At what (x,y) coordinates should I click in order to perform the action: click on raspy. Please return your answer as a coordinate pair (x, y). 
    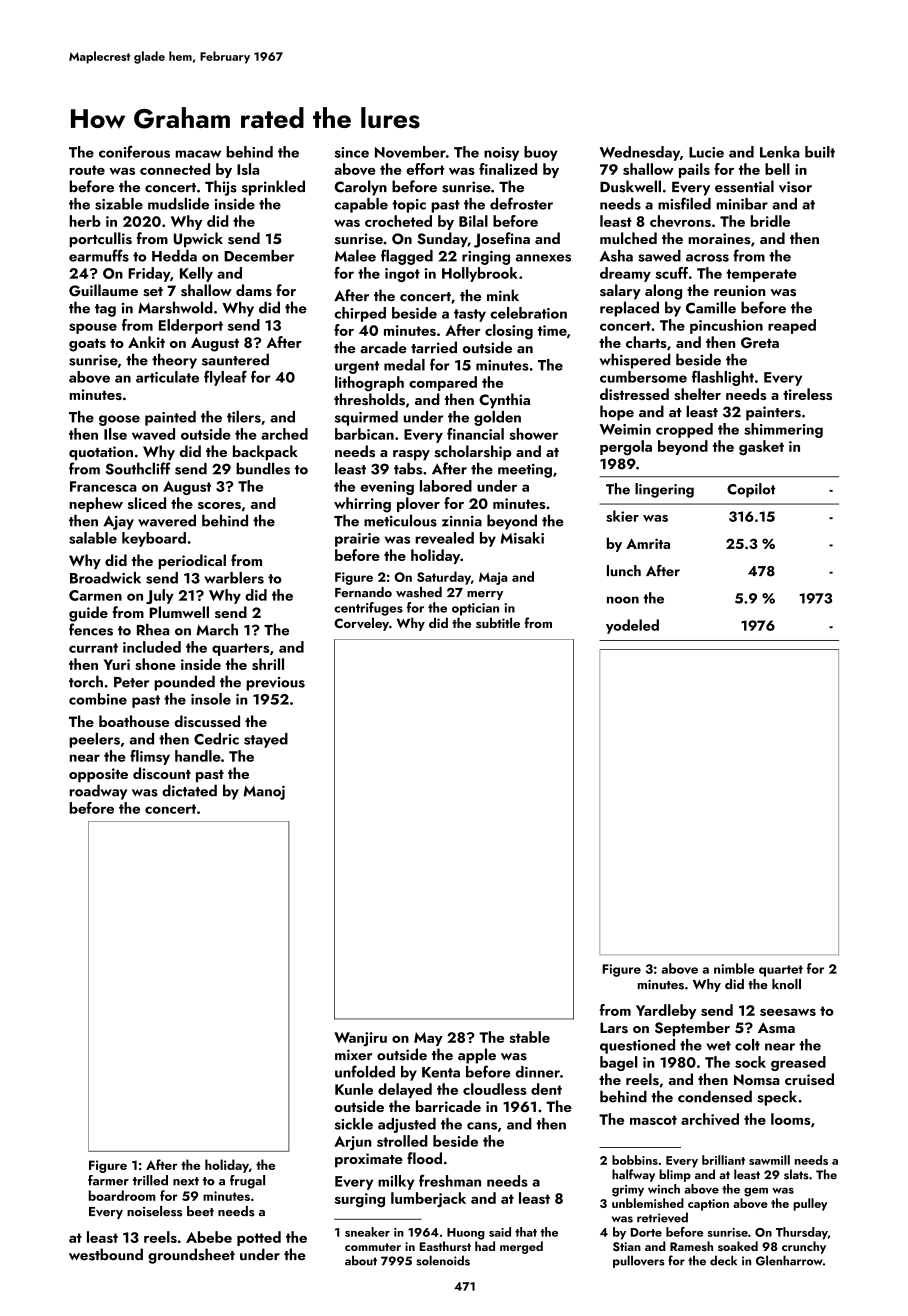
    Looking at the image, I should click on (411, 455).
